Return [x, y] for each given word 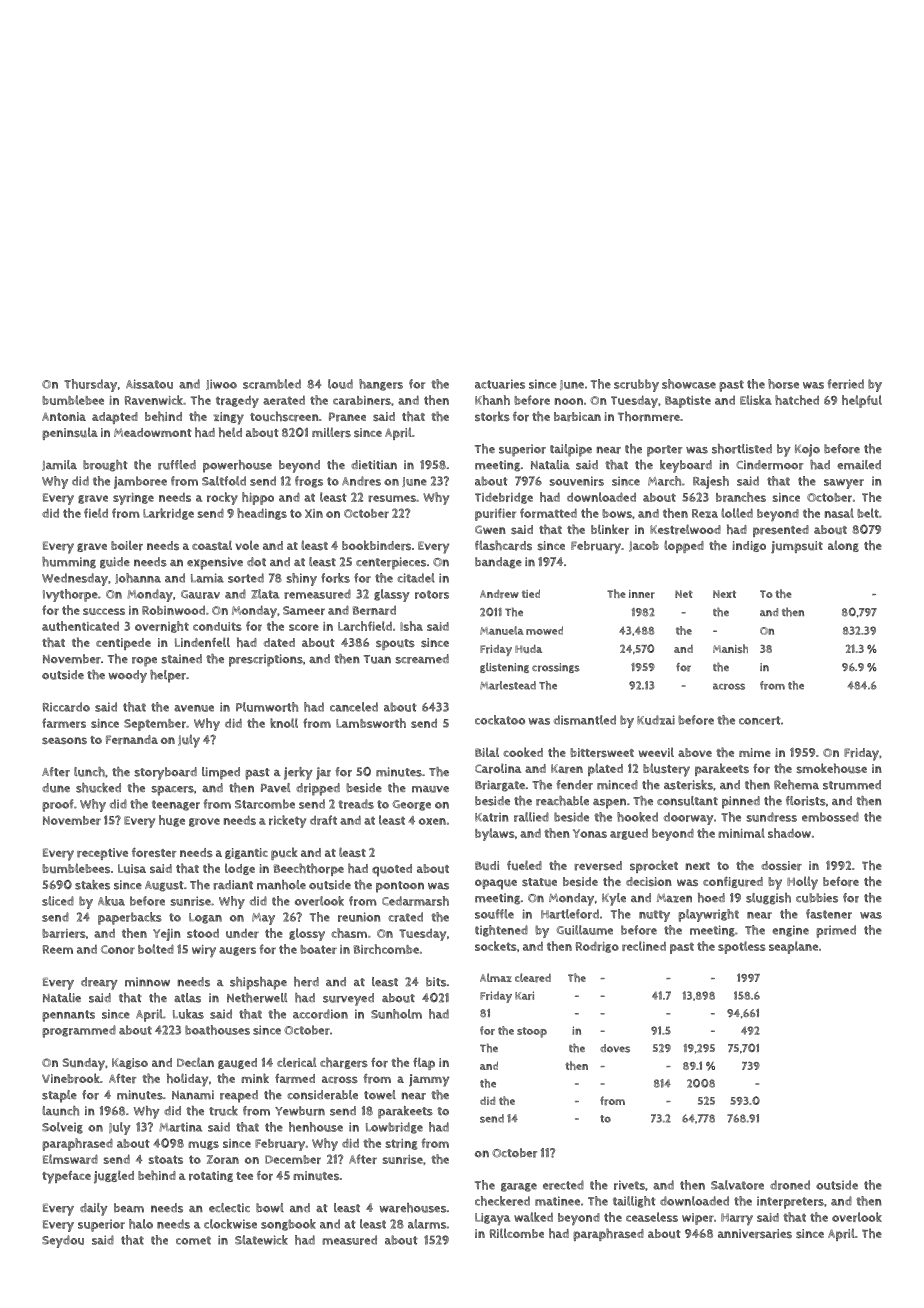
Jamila [59, 465]
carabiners [362, 400]
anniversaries [755, 1234]
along [843, 546]
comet [193, 1240]
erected [563, 1185]
